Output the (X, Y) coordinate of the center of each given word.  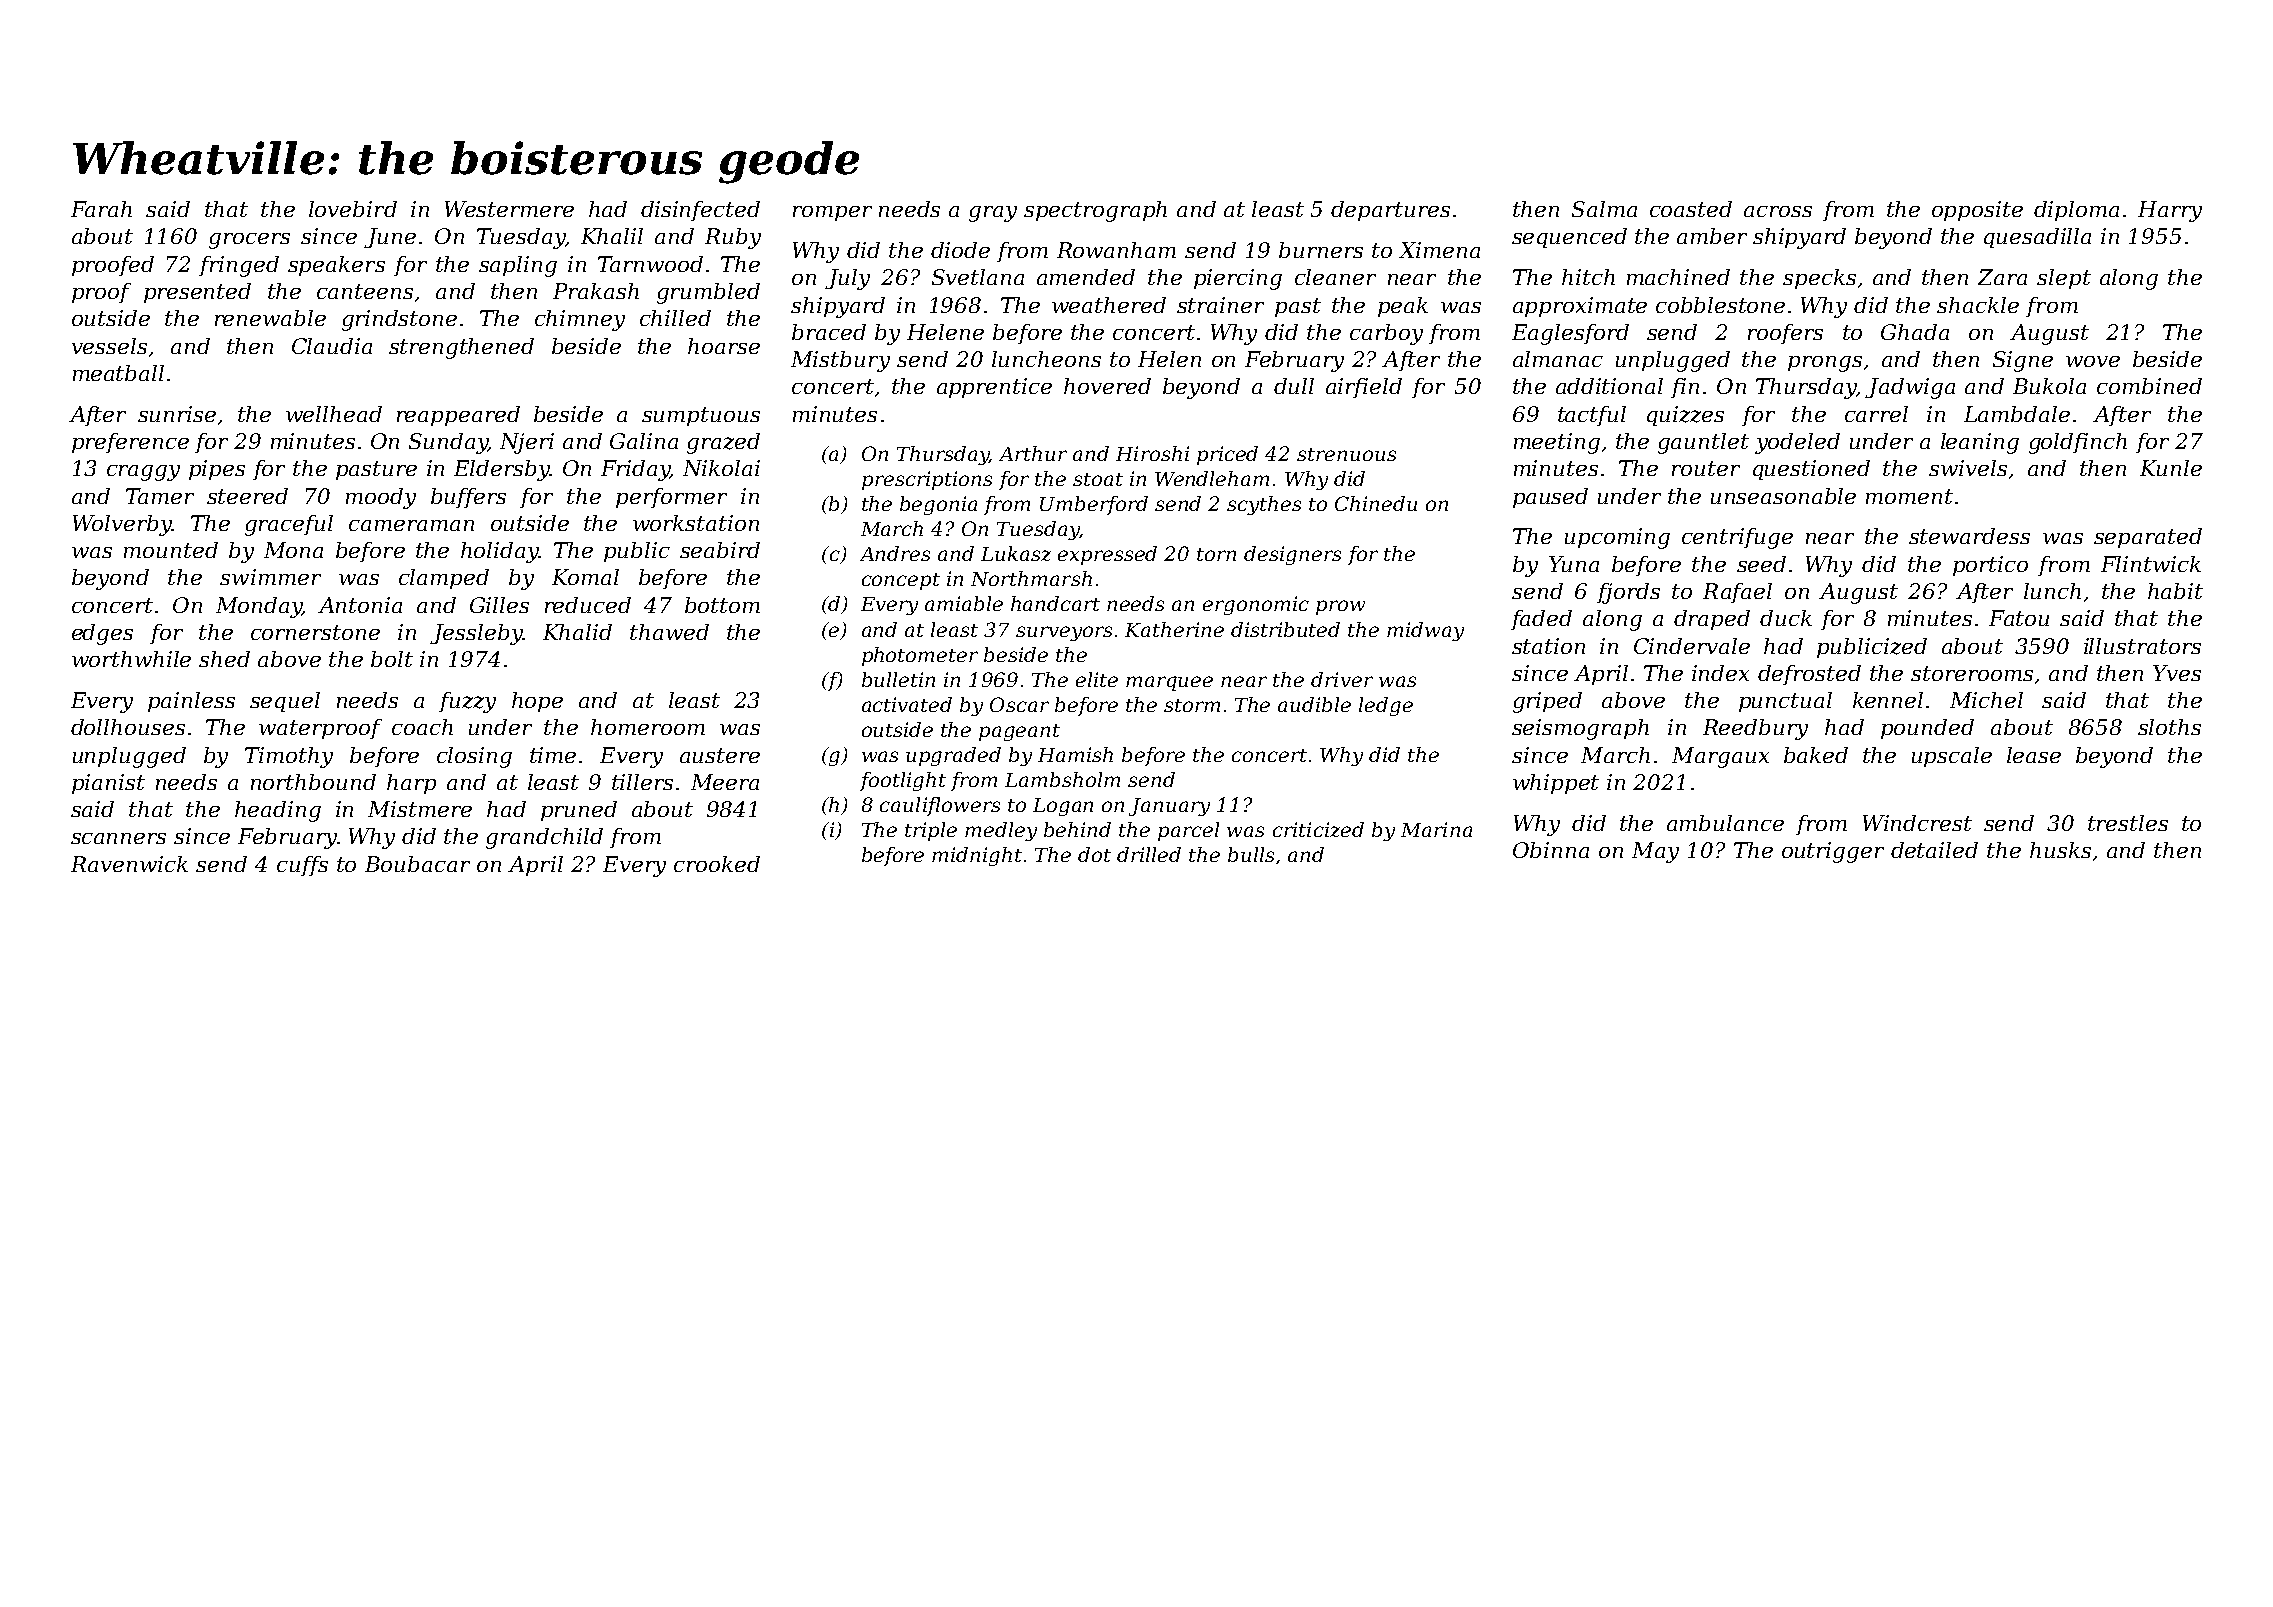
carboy (1386, 334)
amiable (964, 603)
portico (1990, 566)
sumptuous (701, 416)
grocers (249, 241)
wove (2093, 361)
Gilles (499, 605)
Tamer (160, 496)
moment (1909, 496)
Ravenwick (129, 864)
